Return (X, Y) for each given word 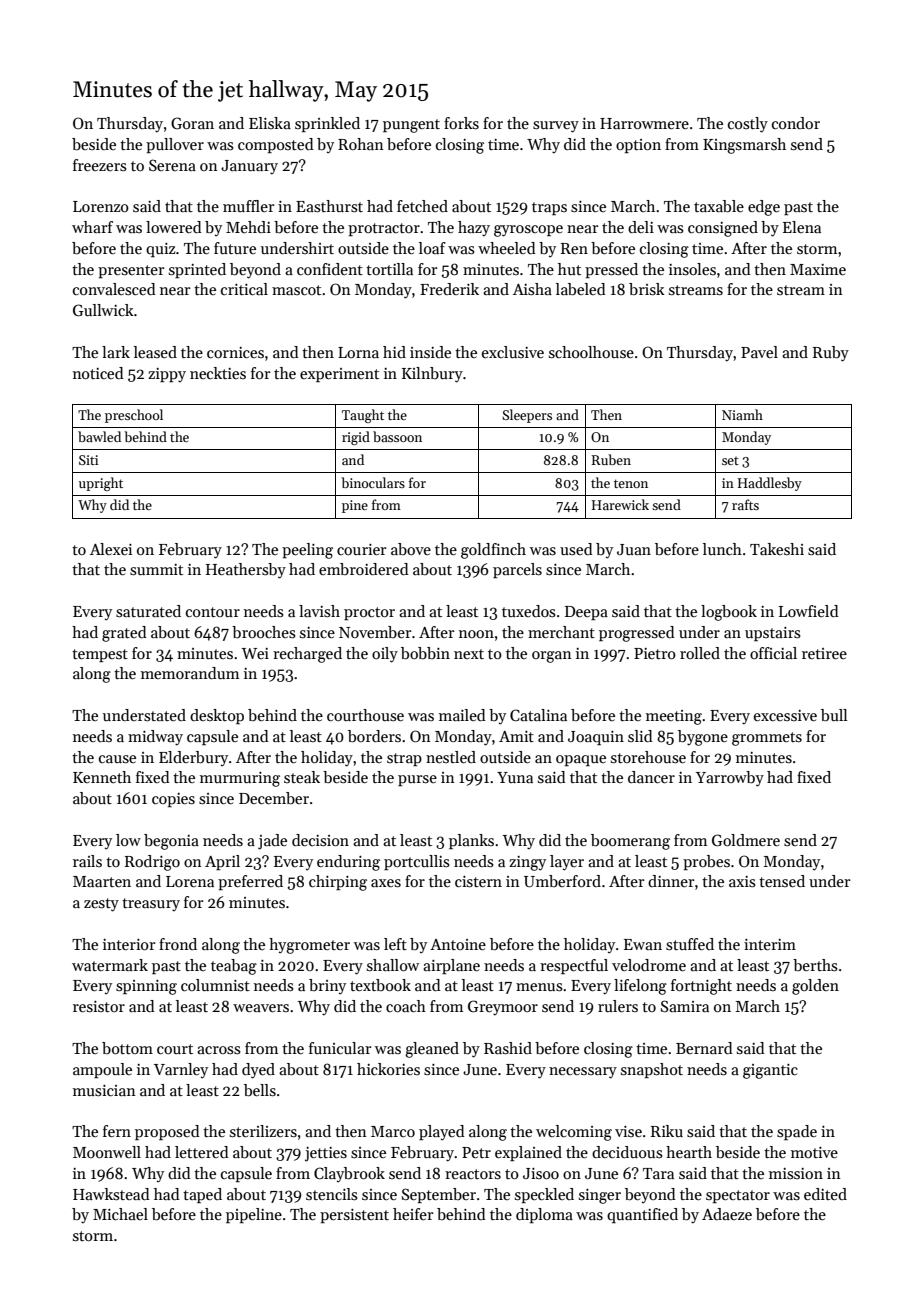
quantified (642, 1215)
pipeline (254, 1215)
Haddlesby (770, 484)
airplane (451, 966)
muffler (249, 206)
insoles (692, 269)
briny (327, 987)
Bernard (704, 1048)
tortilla (389, 269)
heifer (413, 1214)
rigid (356, 438)
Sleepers (527, 416)
